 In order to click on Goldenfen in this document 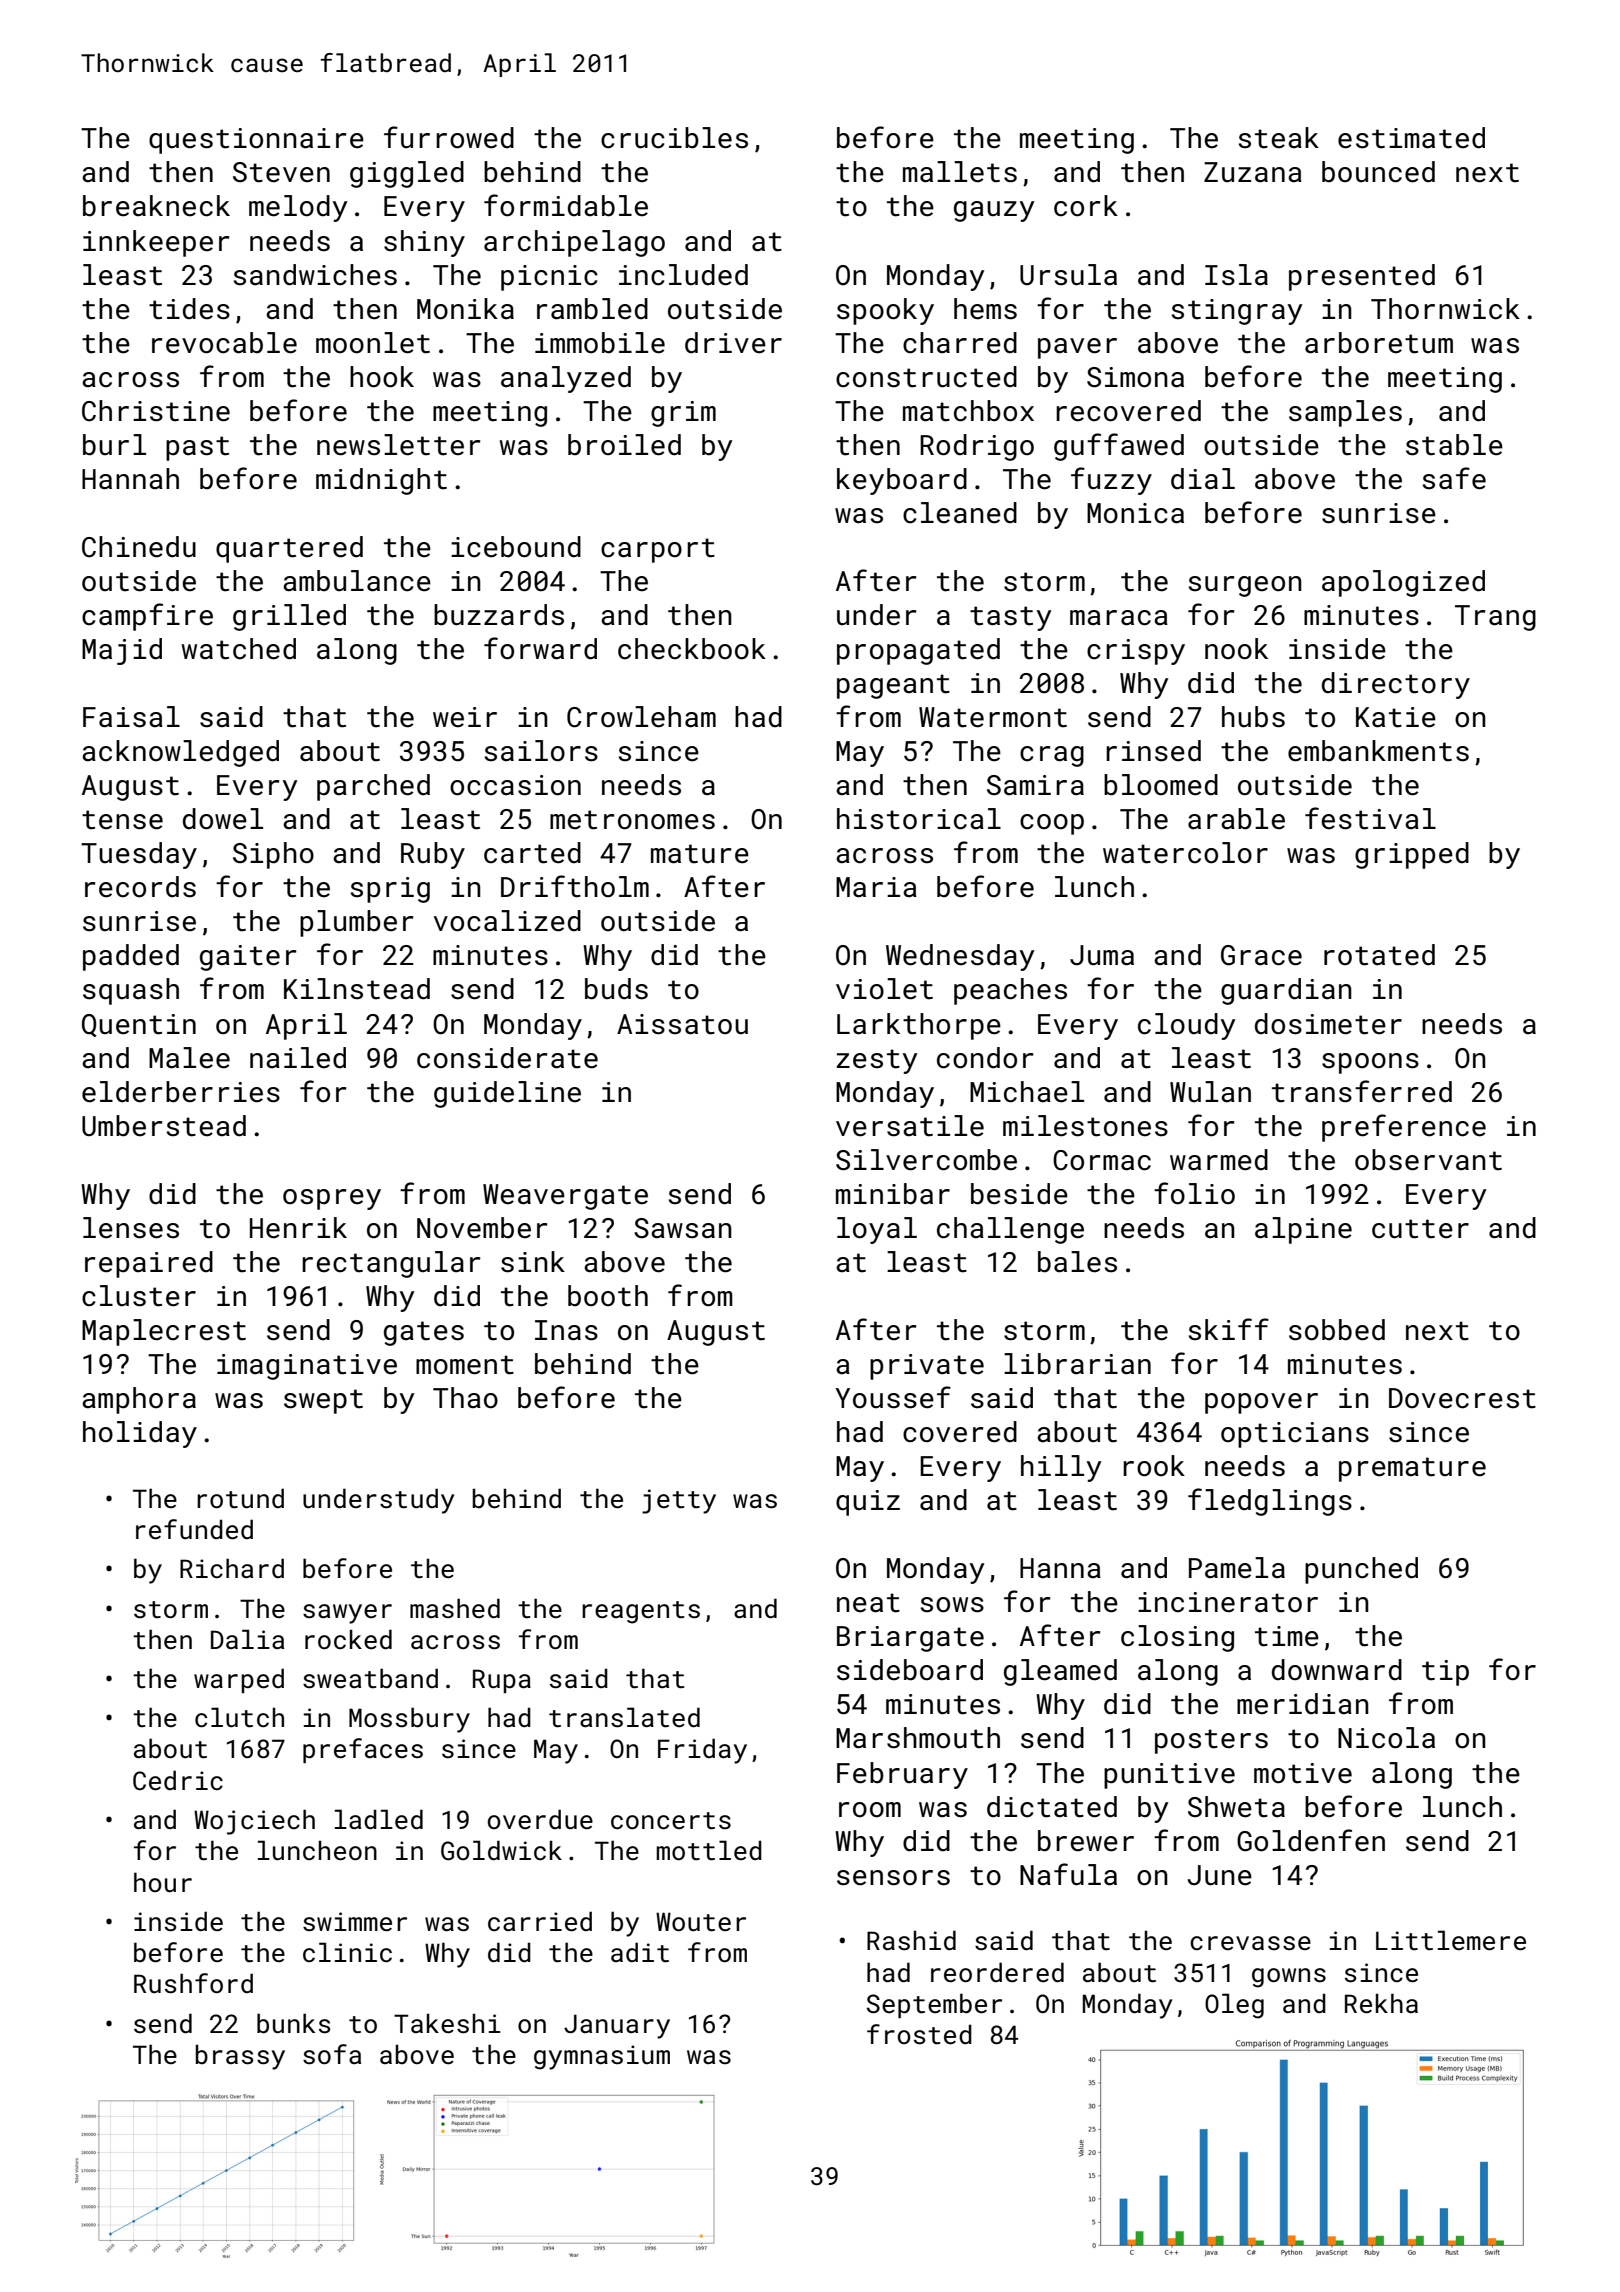, I will do `click(1311, 1840)`.
